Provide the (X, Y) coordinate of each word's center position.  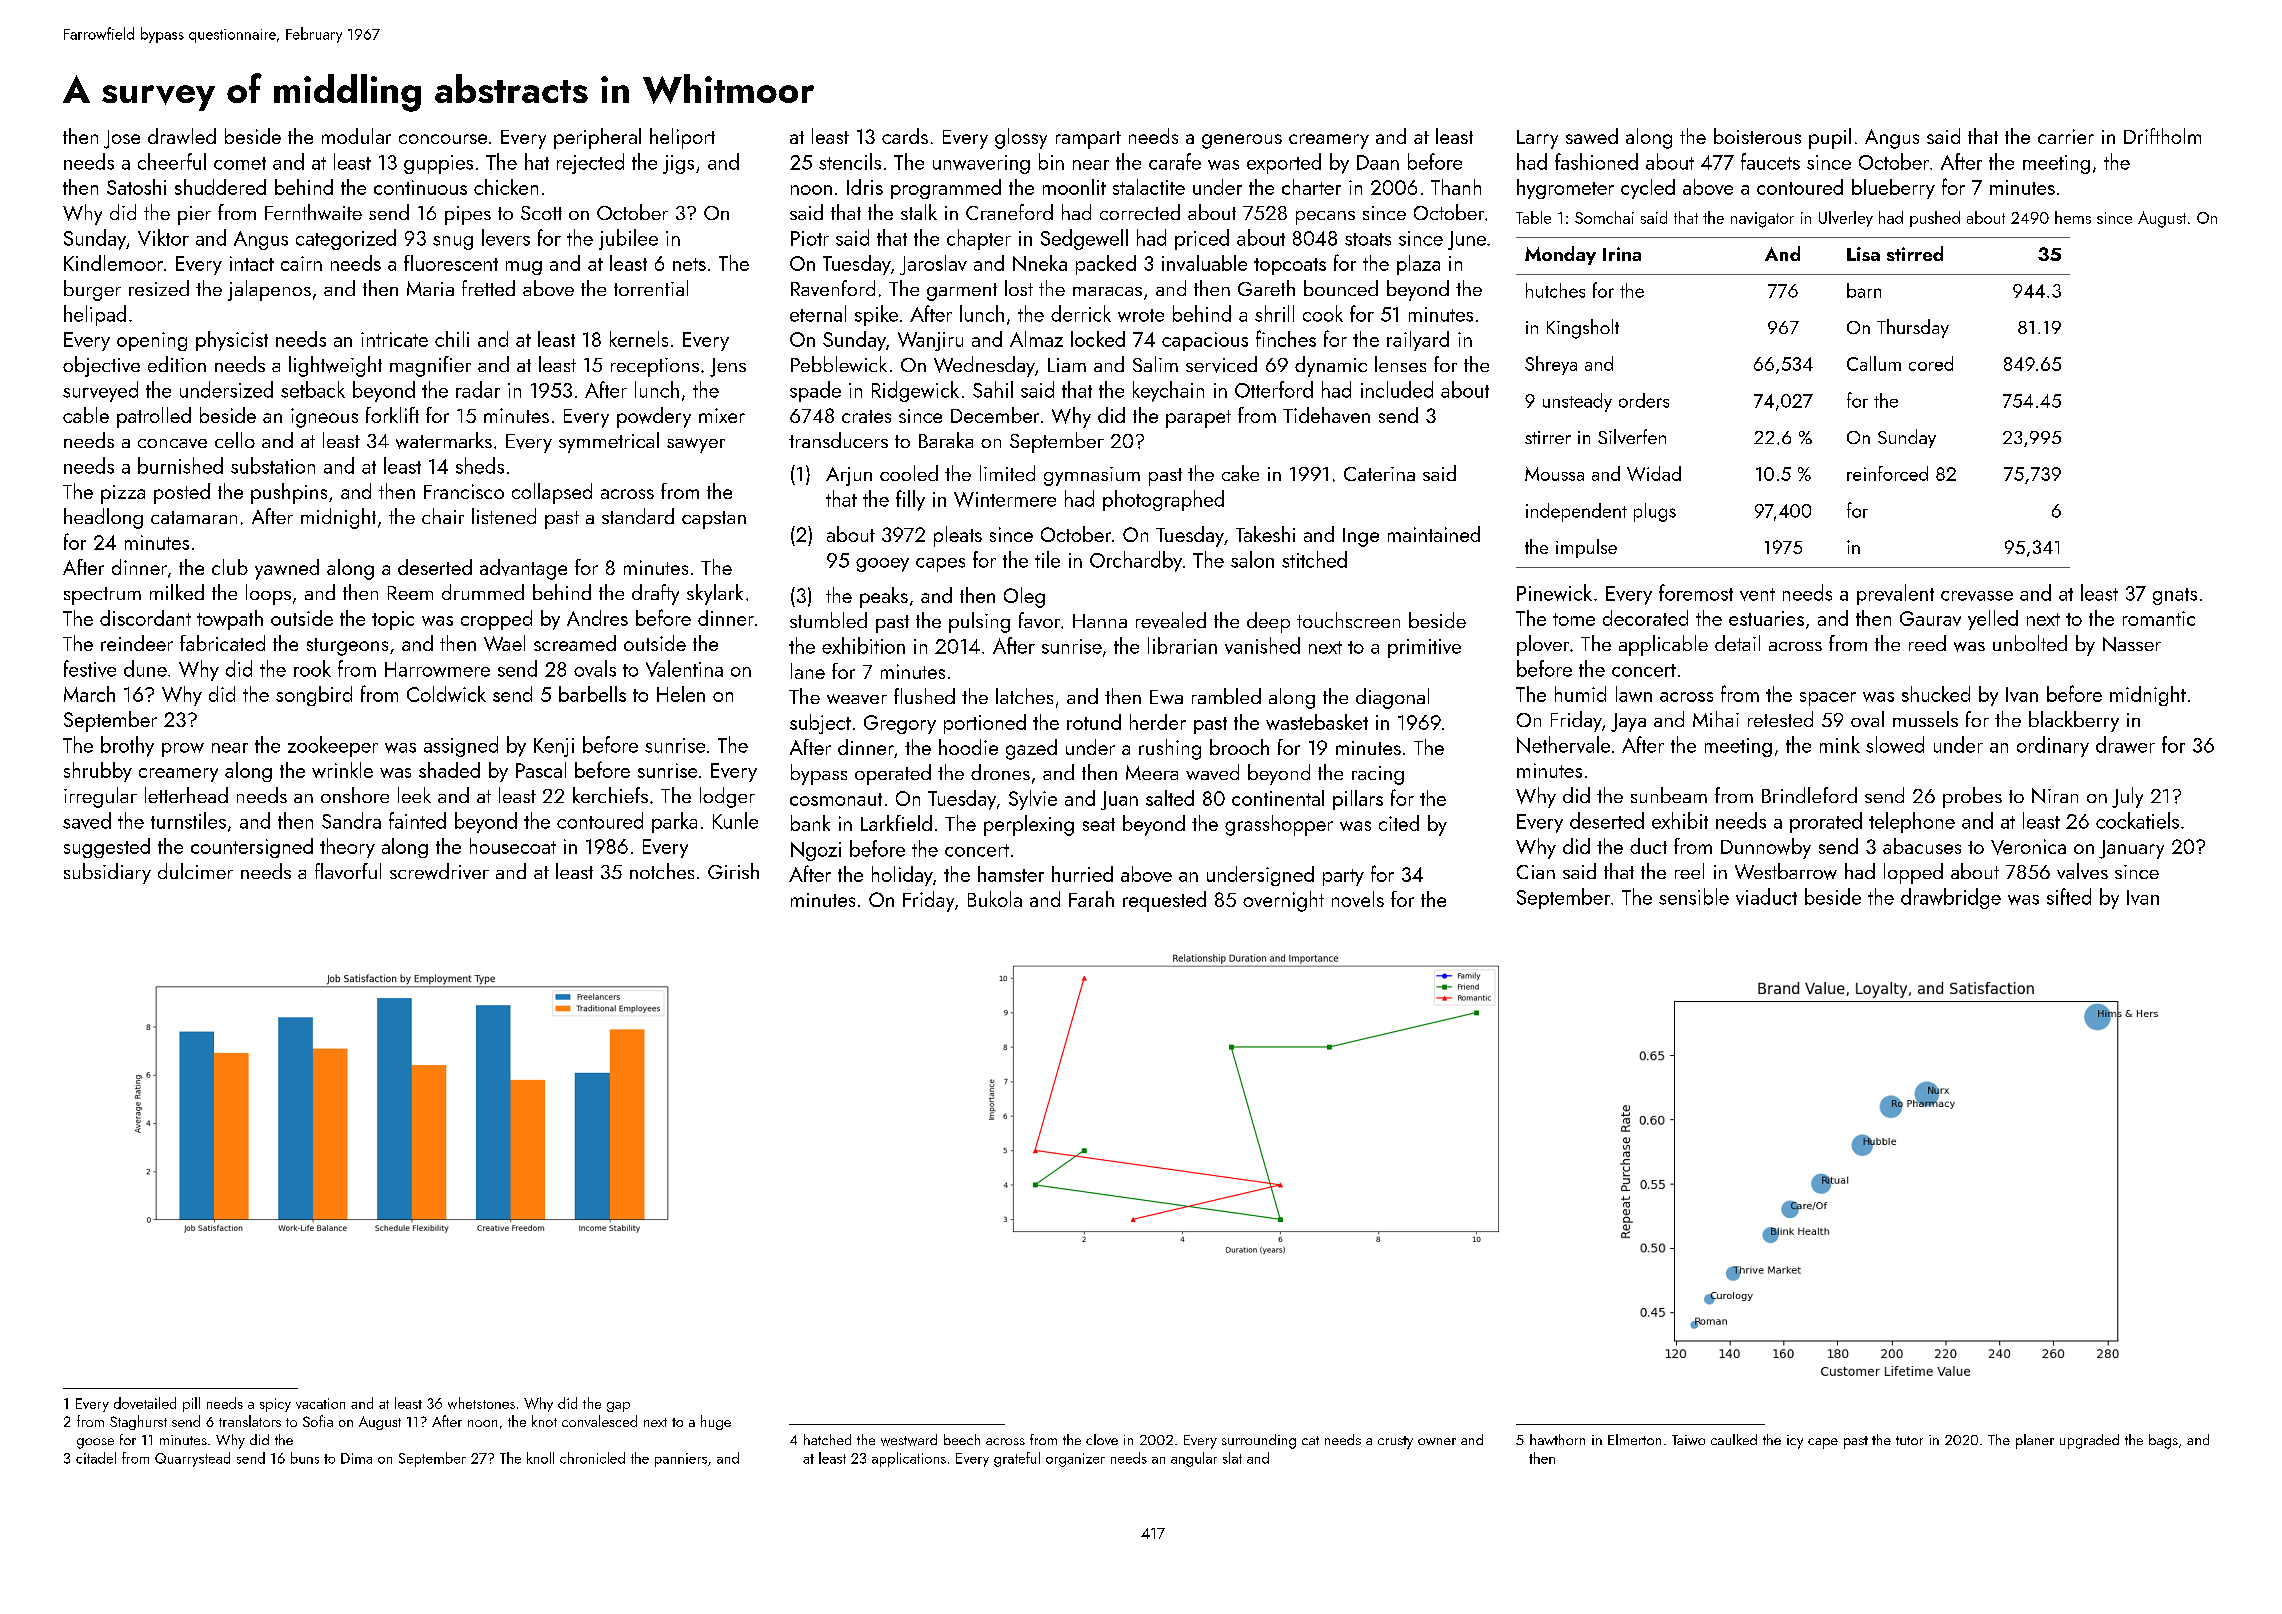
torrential (651, 288)
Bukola (995, 899)
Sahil (993, 389)
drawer (2125, 744)
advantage (523, 569)
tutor (1909, 1440)
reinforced (1887, 473)
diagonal (1392, 698)
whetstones (481, 1403)
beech (962, 1439)
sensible (1694, 896)
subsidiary (107, 873)
